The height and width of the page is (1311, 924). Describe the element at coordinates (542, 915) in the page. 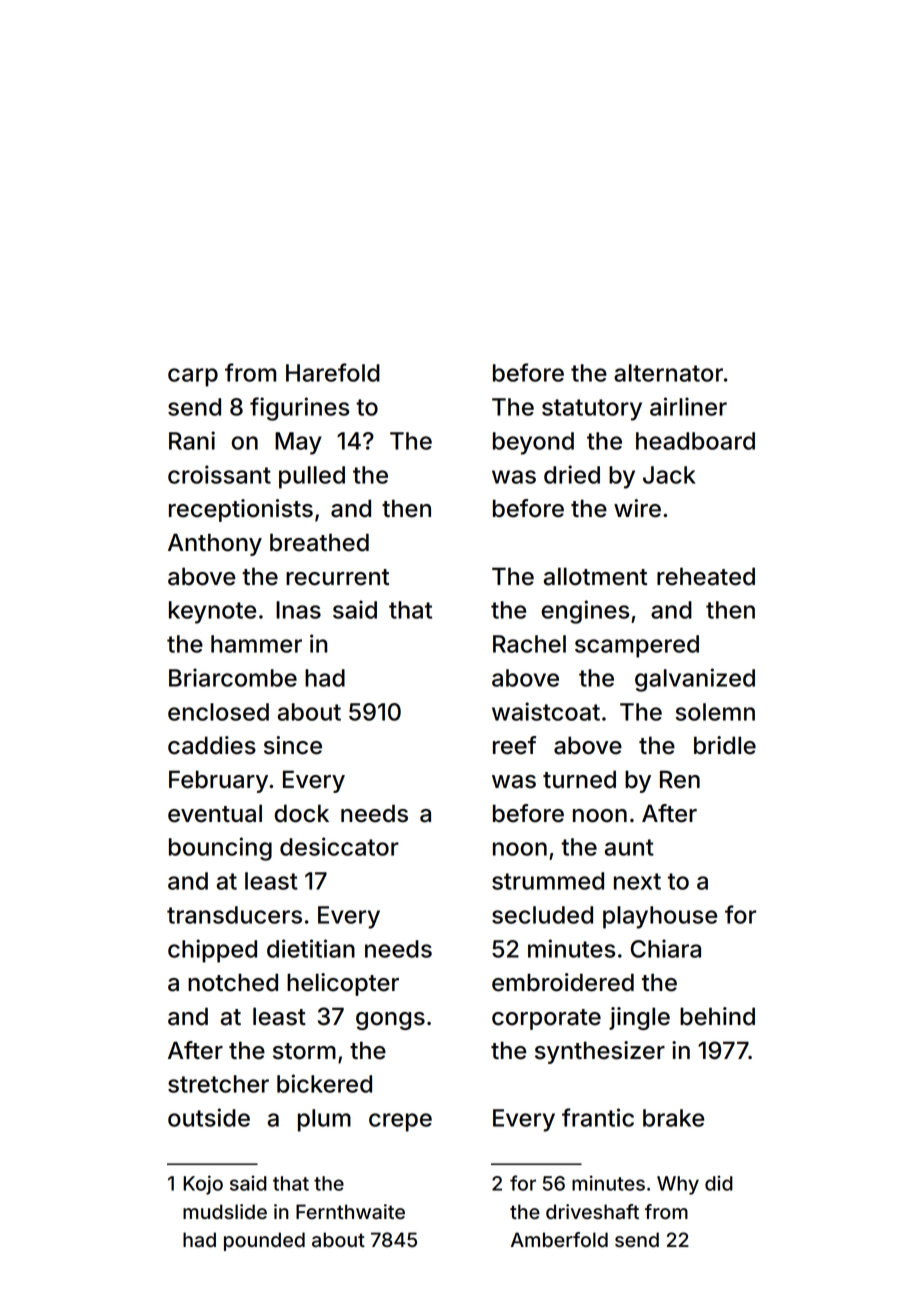

I see `secluded` at that location.
